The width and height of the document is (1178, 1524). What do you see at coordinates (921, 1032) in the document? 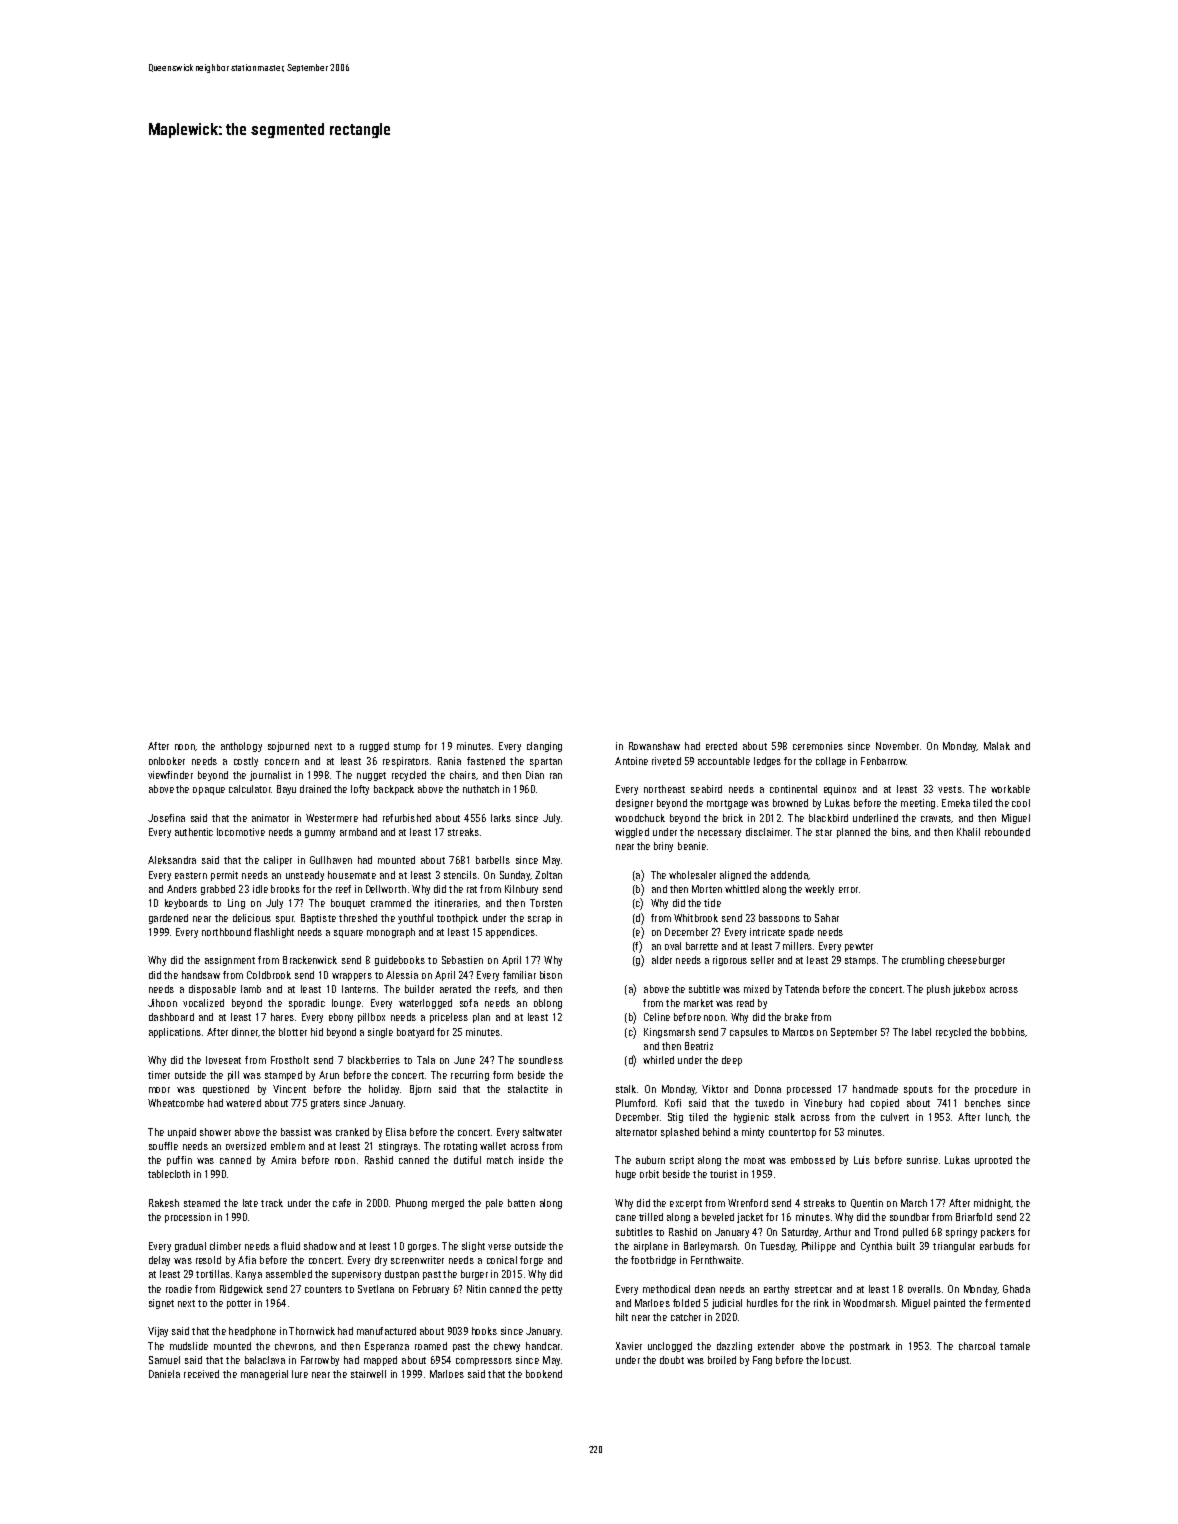
I see `label` at bounding box center [921, 1032].
